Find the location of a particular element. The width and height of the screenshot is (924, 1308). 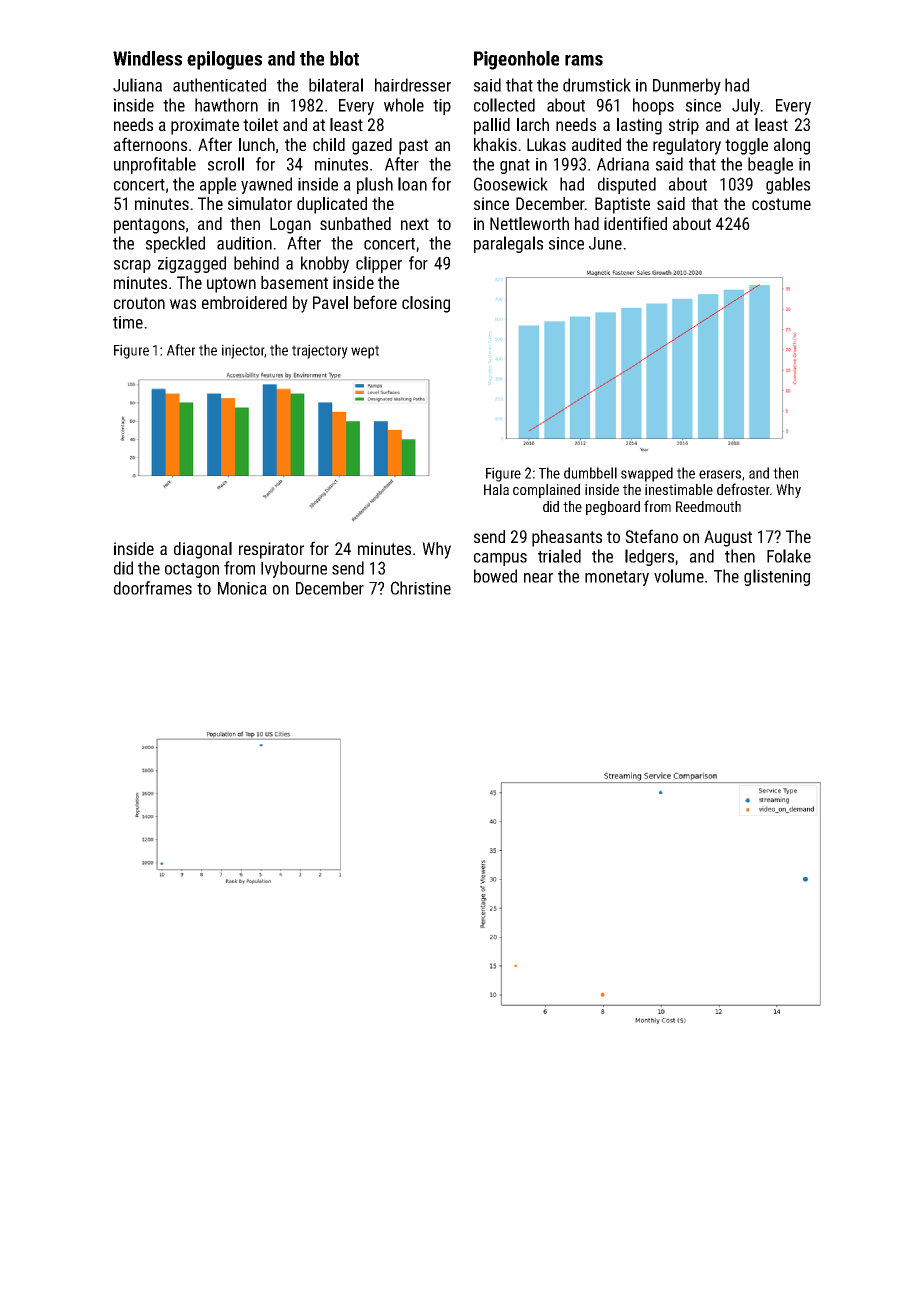

Nettleworth is located at coordinates (529, 223).
